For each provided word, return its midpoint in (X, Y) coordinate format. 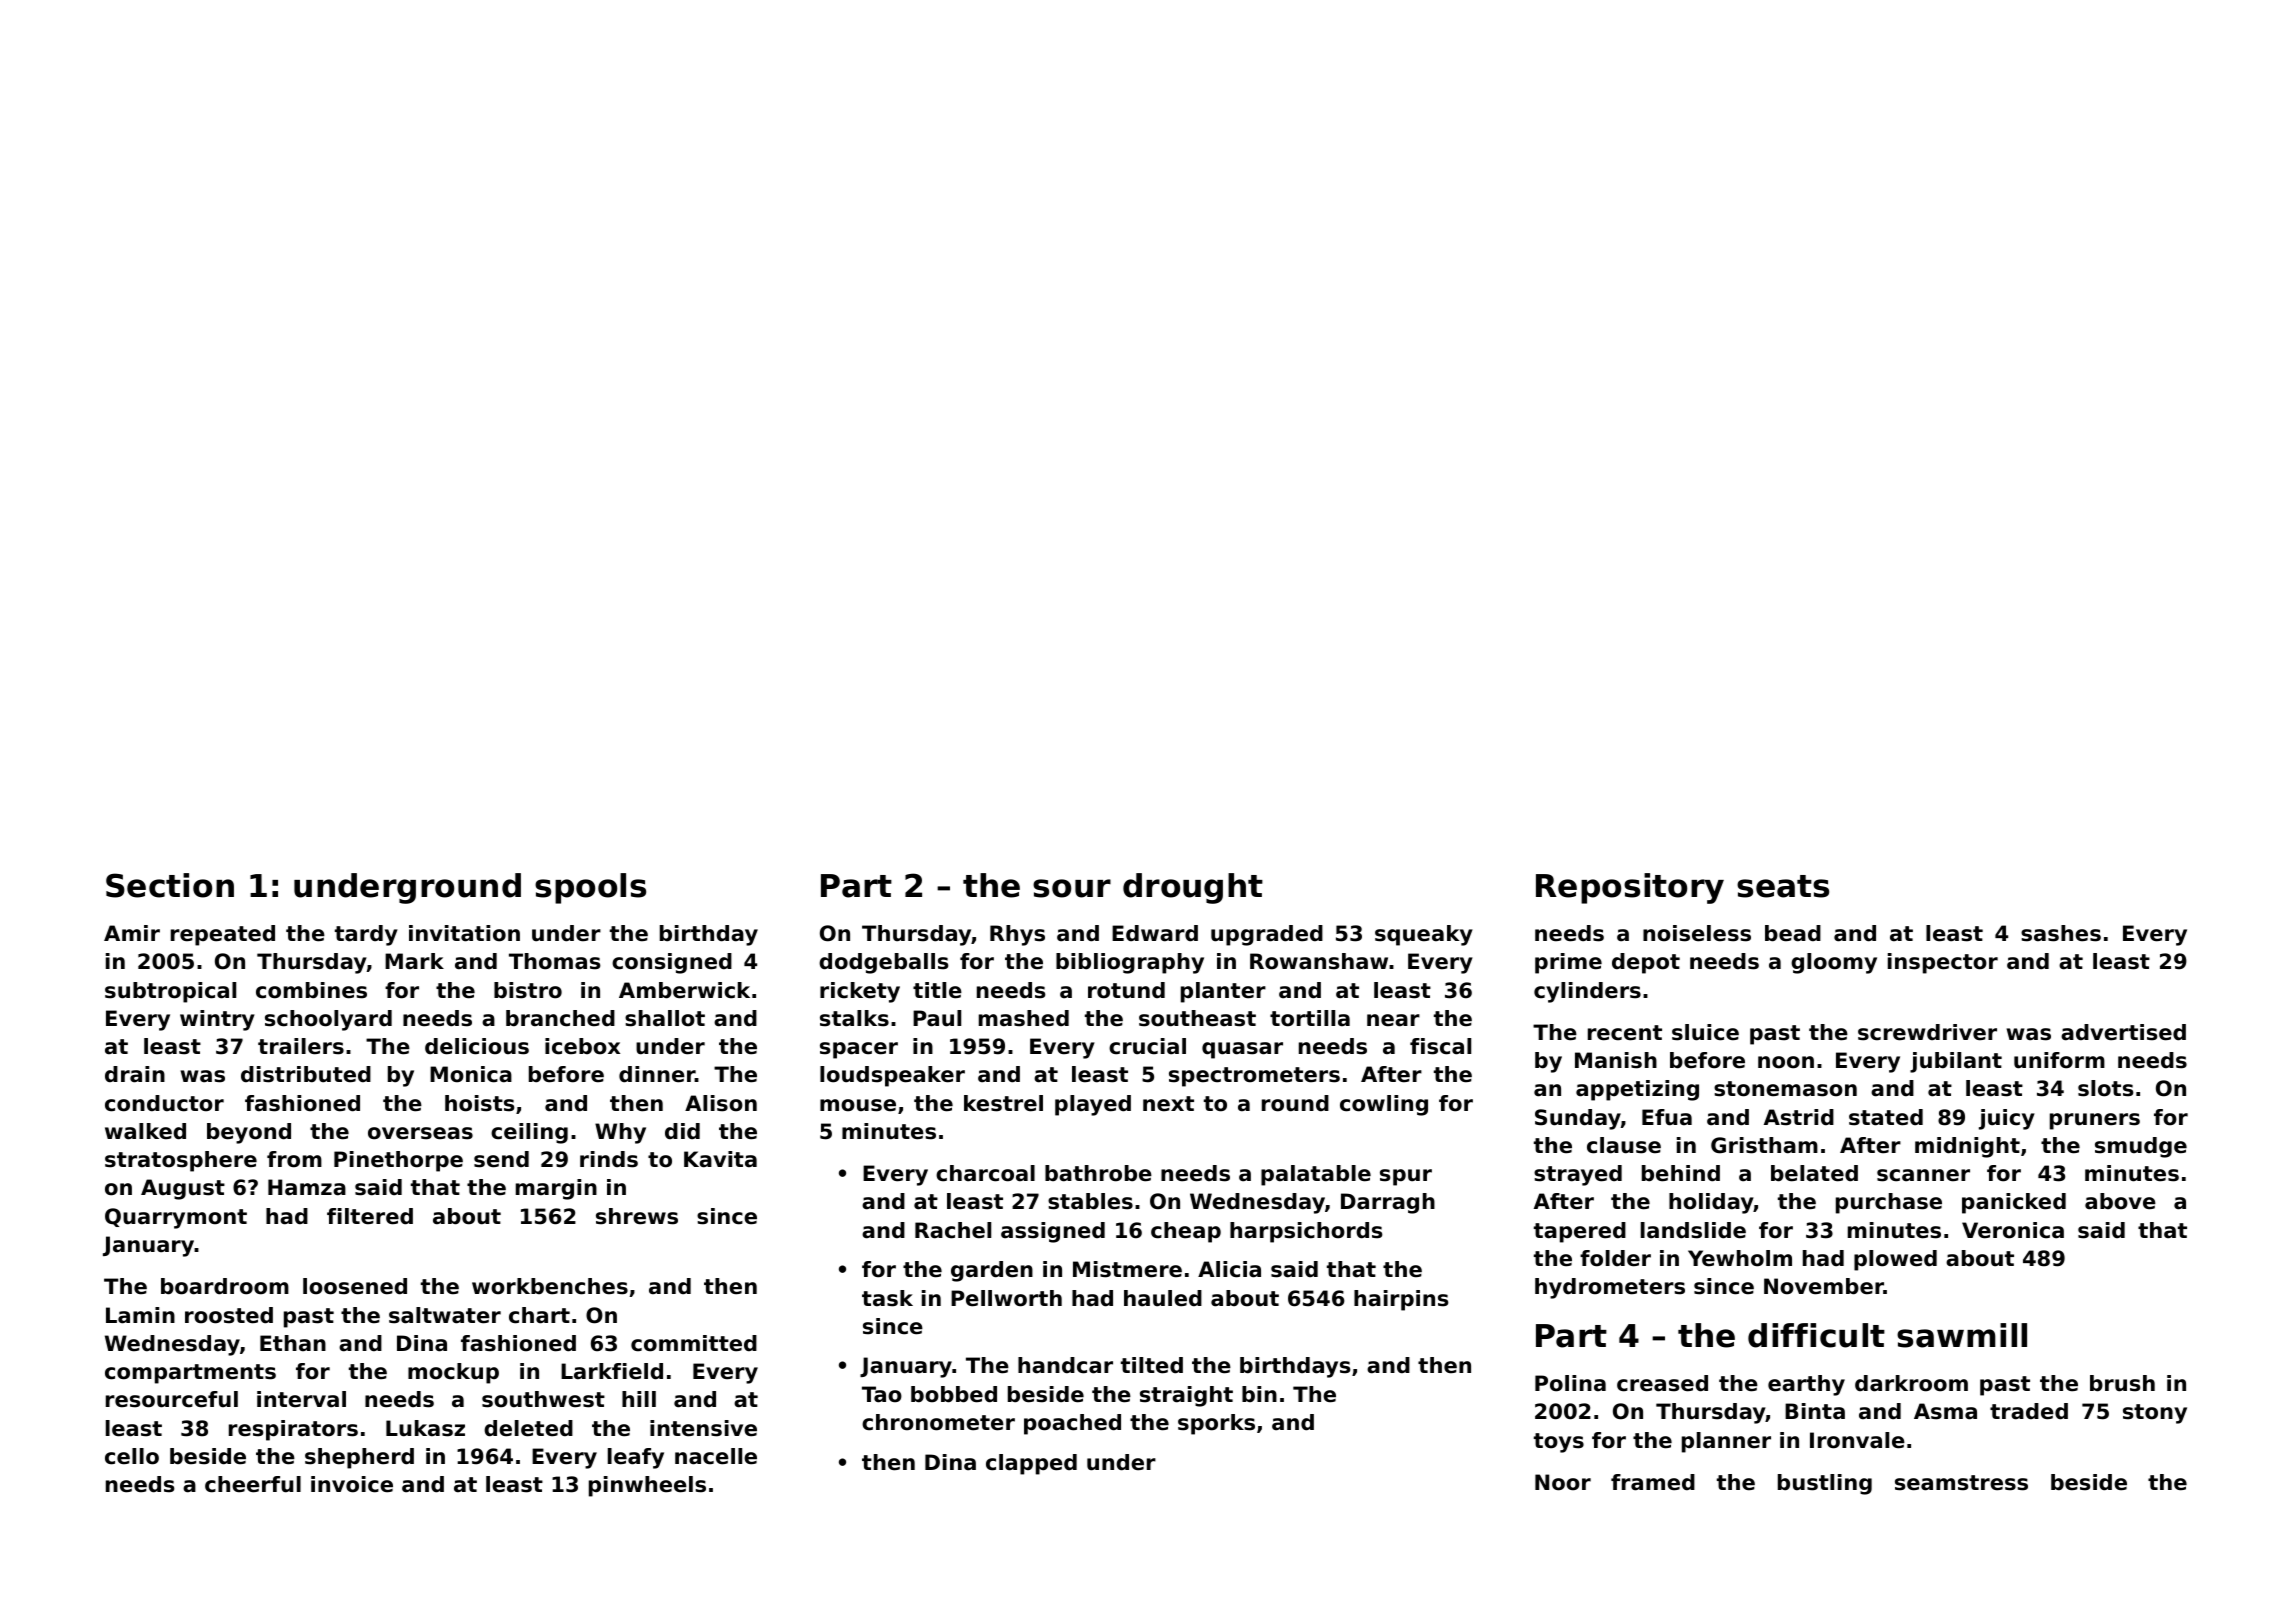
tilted (1152, 1365)
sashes (2061, 933)
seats (1783, 886)
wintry (217, 1020)
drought (1193, 888)
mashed (1024, 1018)
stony (2155, 1414)
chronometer (938, 1422)
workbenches (550, 1286)
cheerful (253, 1484)
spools (590, 888)
